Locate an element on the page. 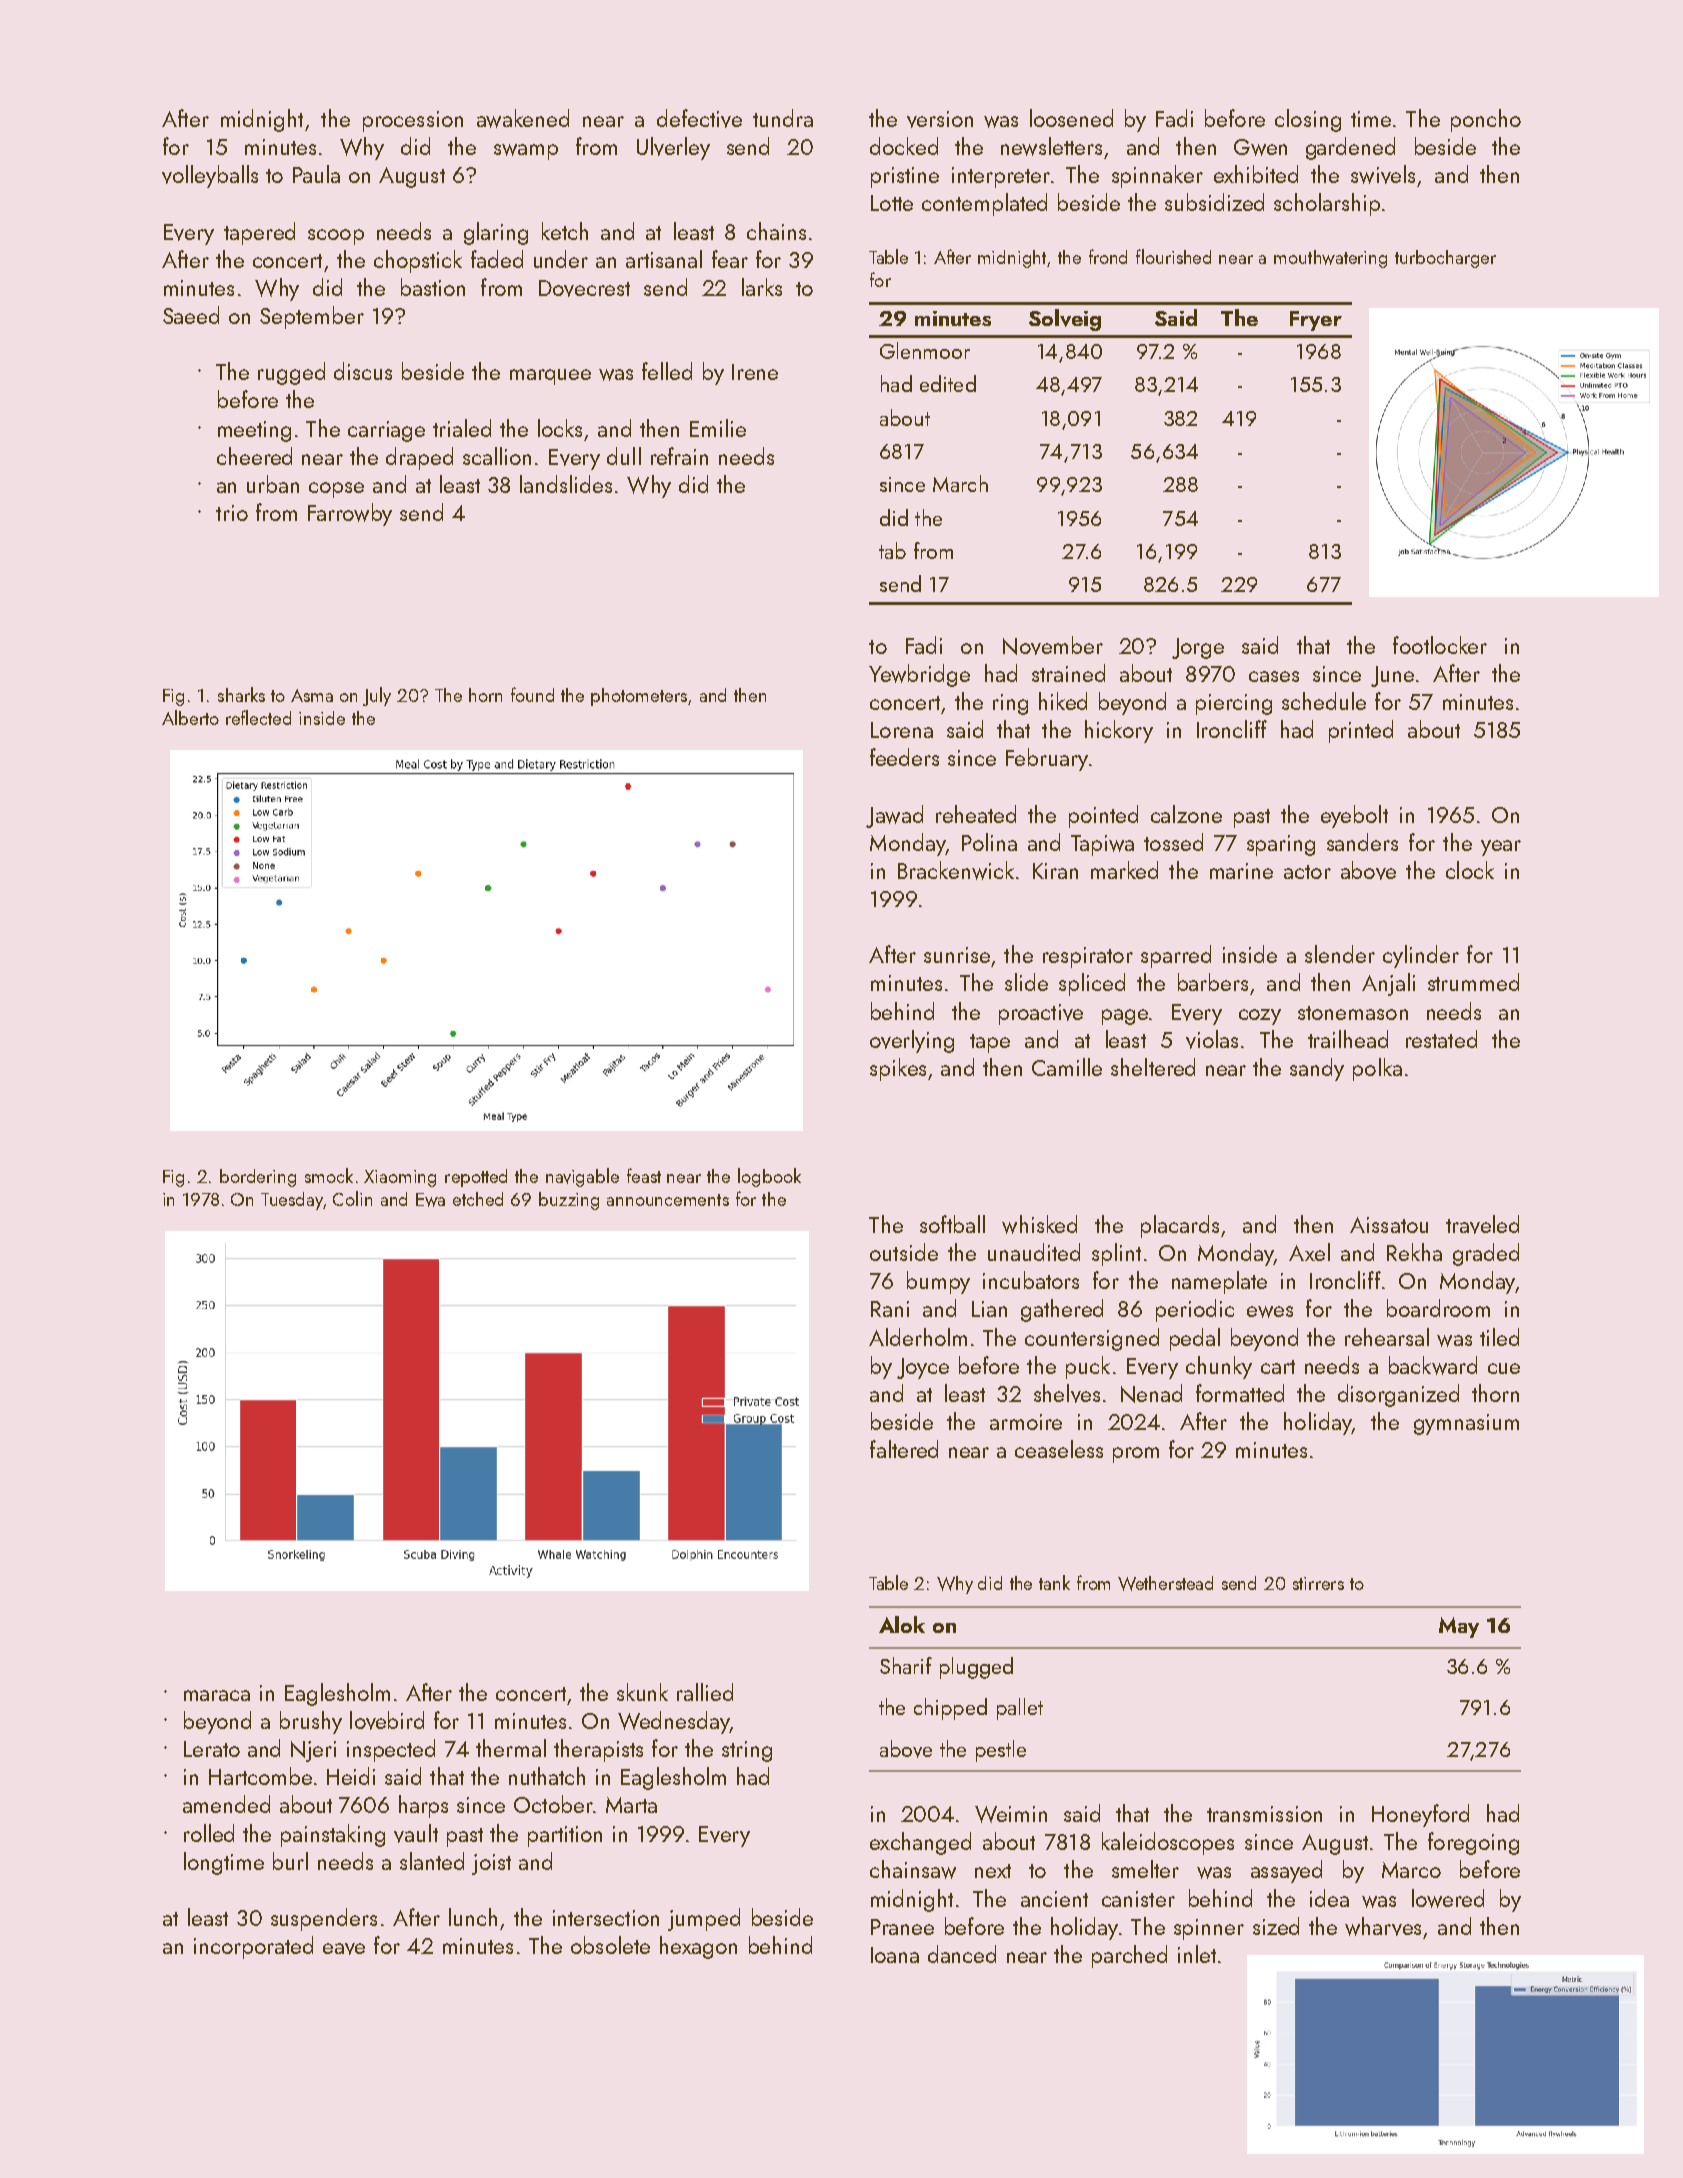 Image resolution: width=1683 pixels, height=2178 pixels. Jawad is located at coordinates (894, 816).
